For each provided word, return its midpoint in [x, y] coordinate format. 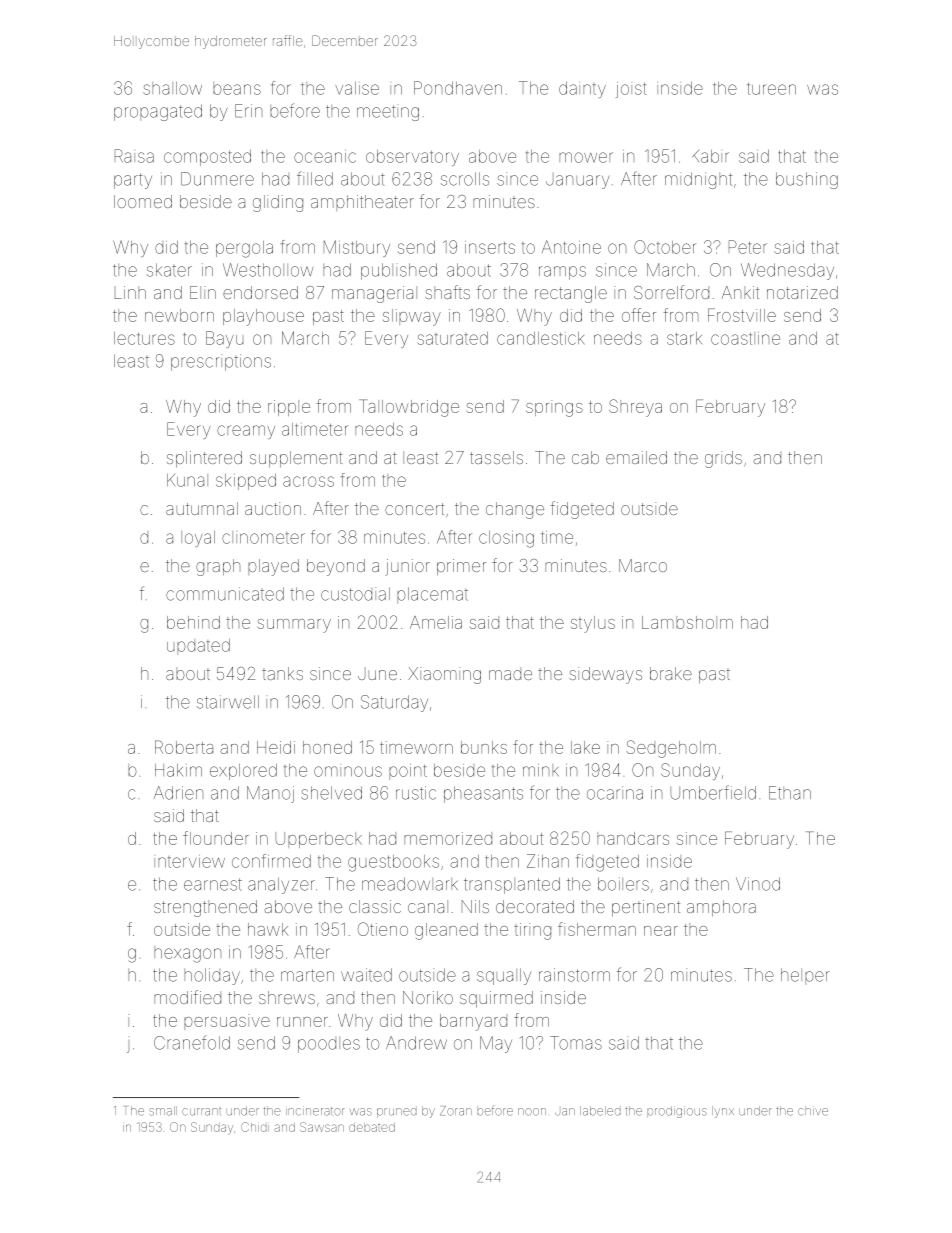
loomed [143, 201]
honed [327, 747]
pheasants [483, 794]
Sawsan [322, 1127]
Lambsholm [687, 622]
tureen [771, 89]
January [577, 181]
